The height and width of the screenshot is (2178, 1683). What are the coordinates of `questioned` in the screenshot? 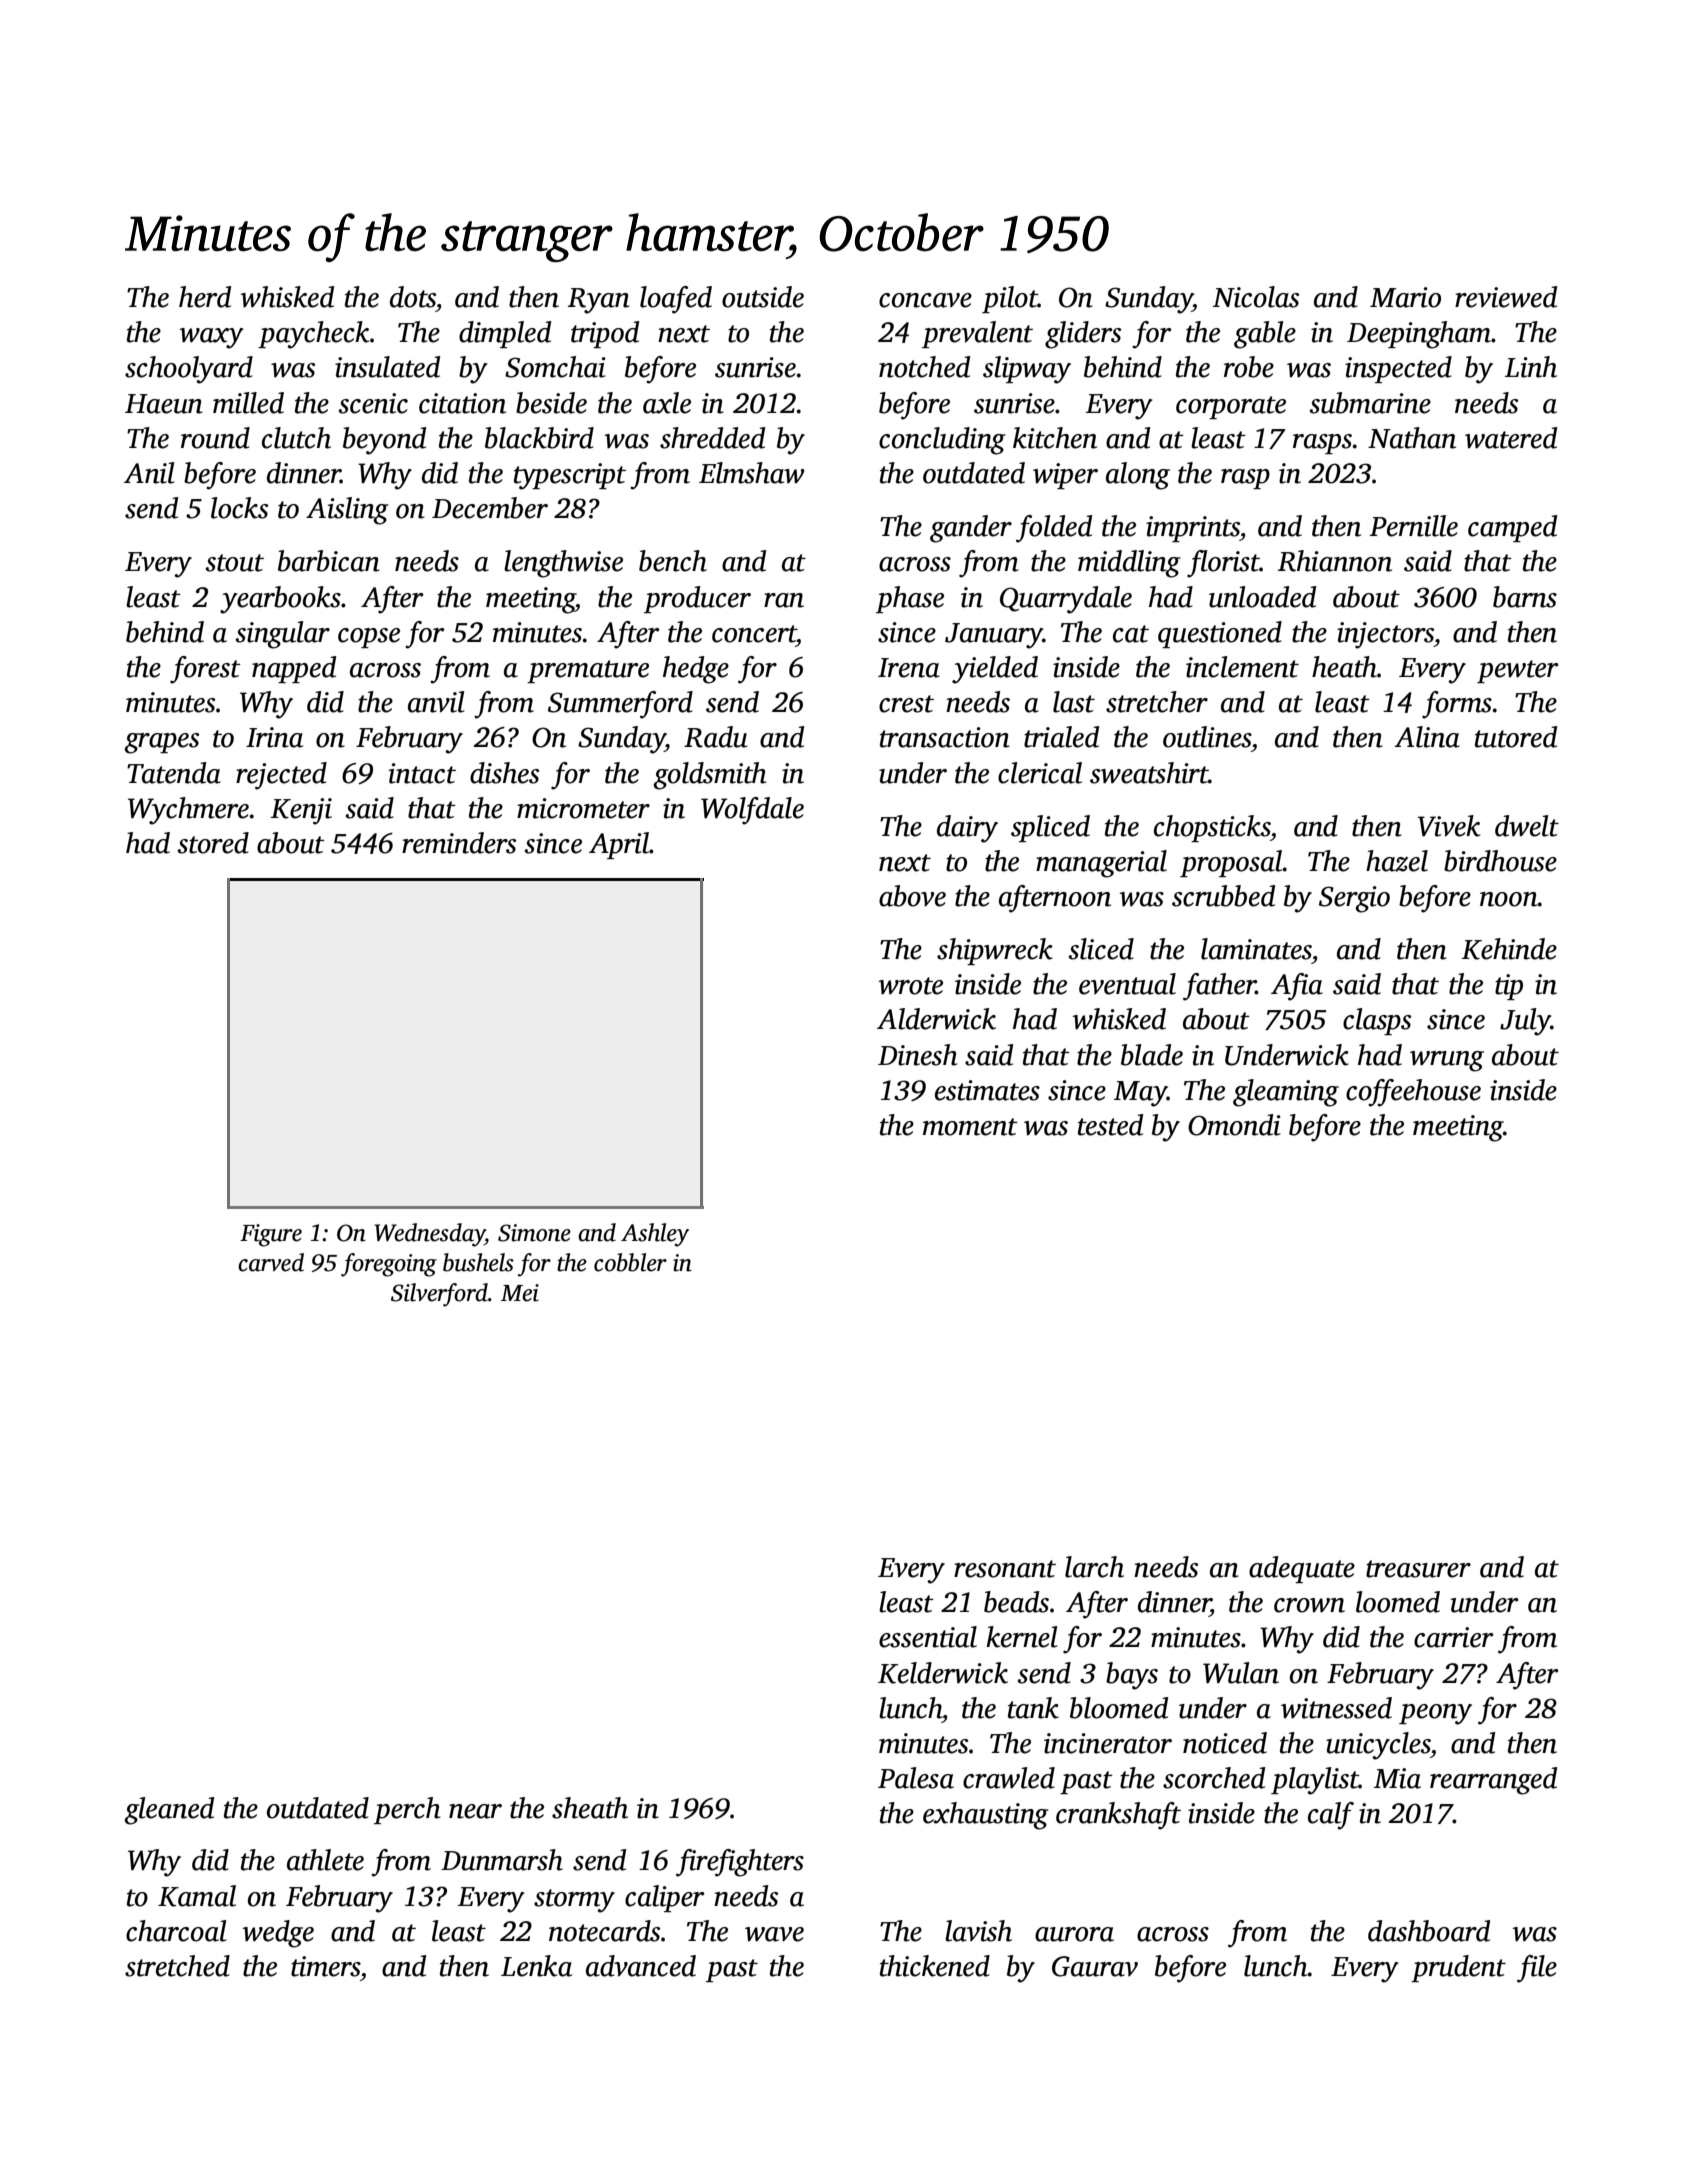 It's located at (1220, 634).
